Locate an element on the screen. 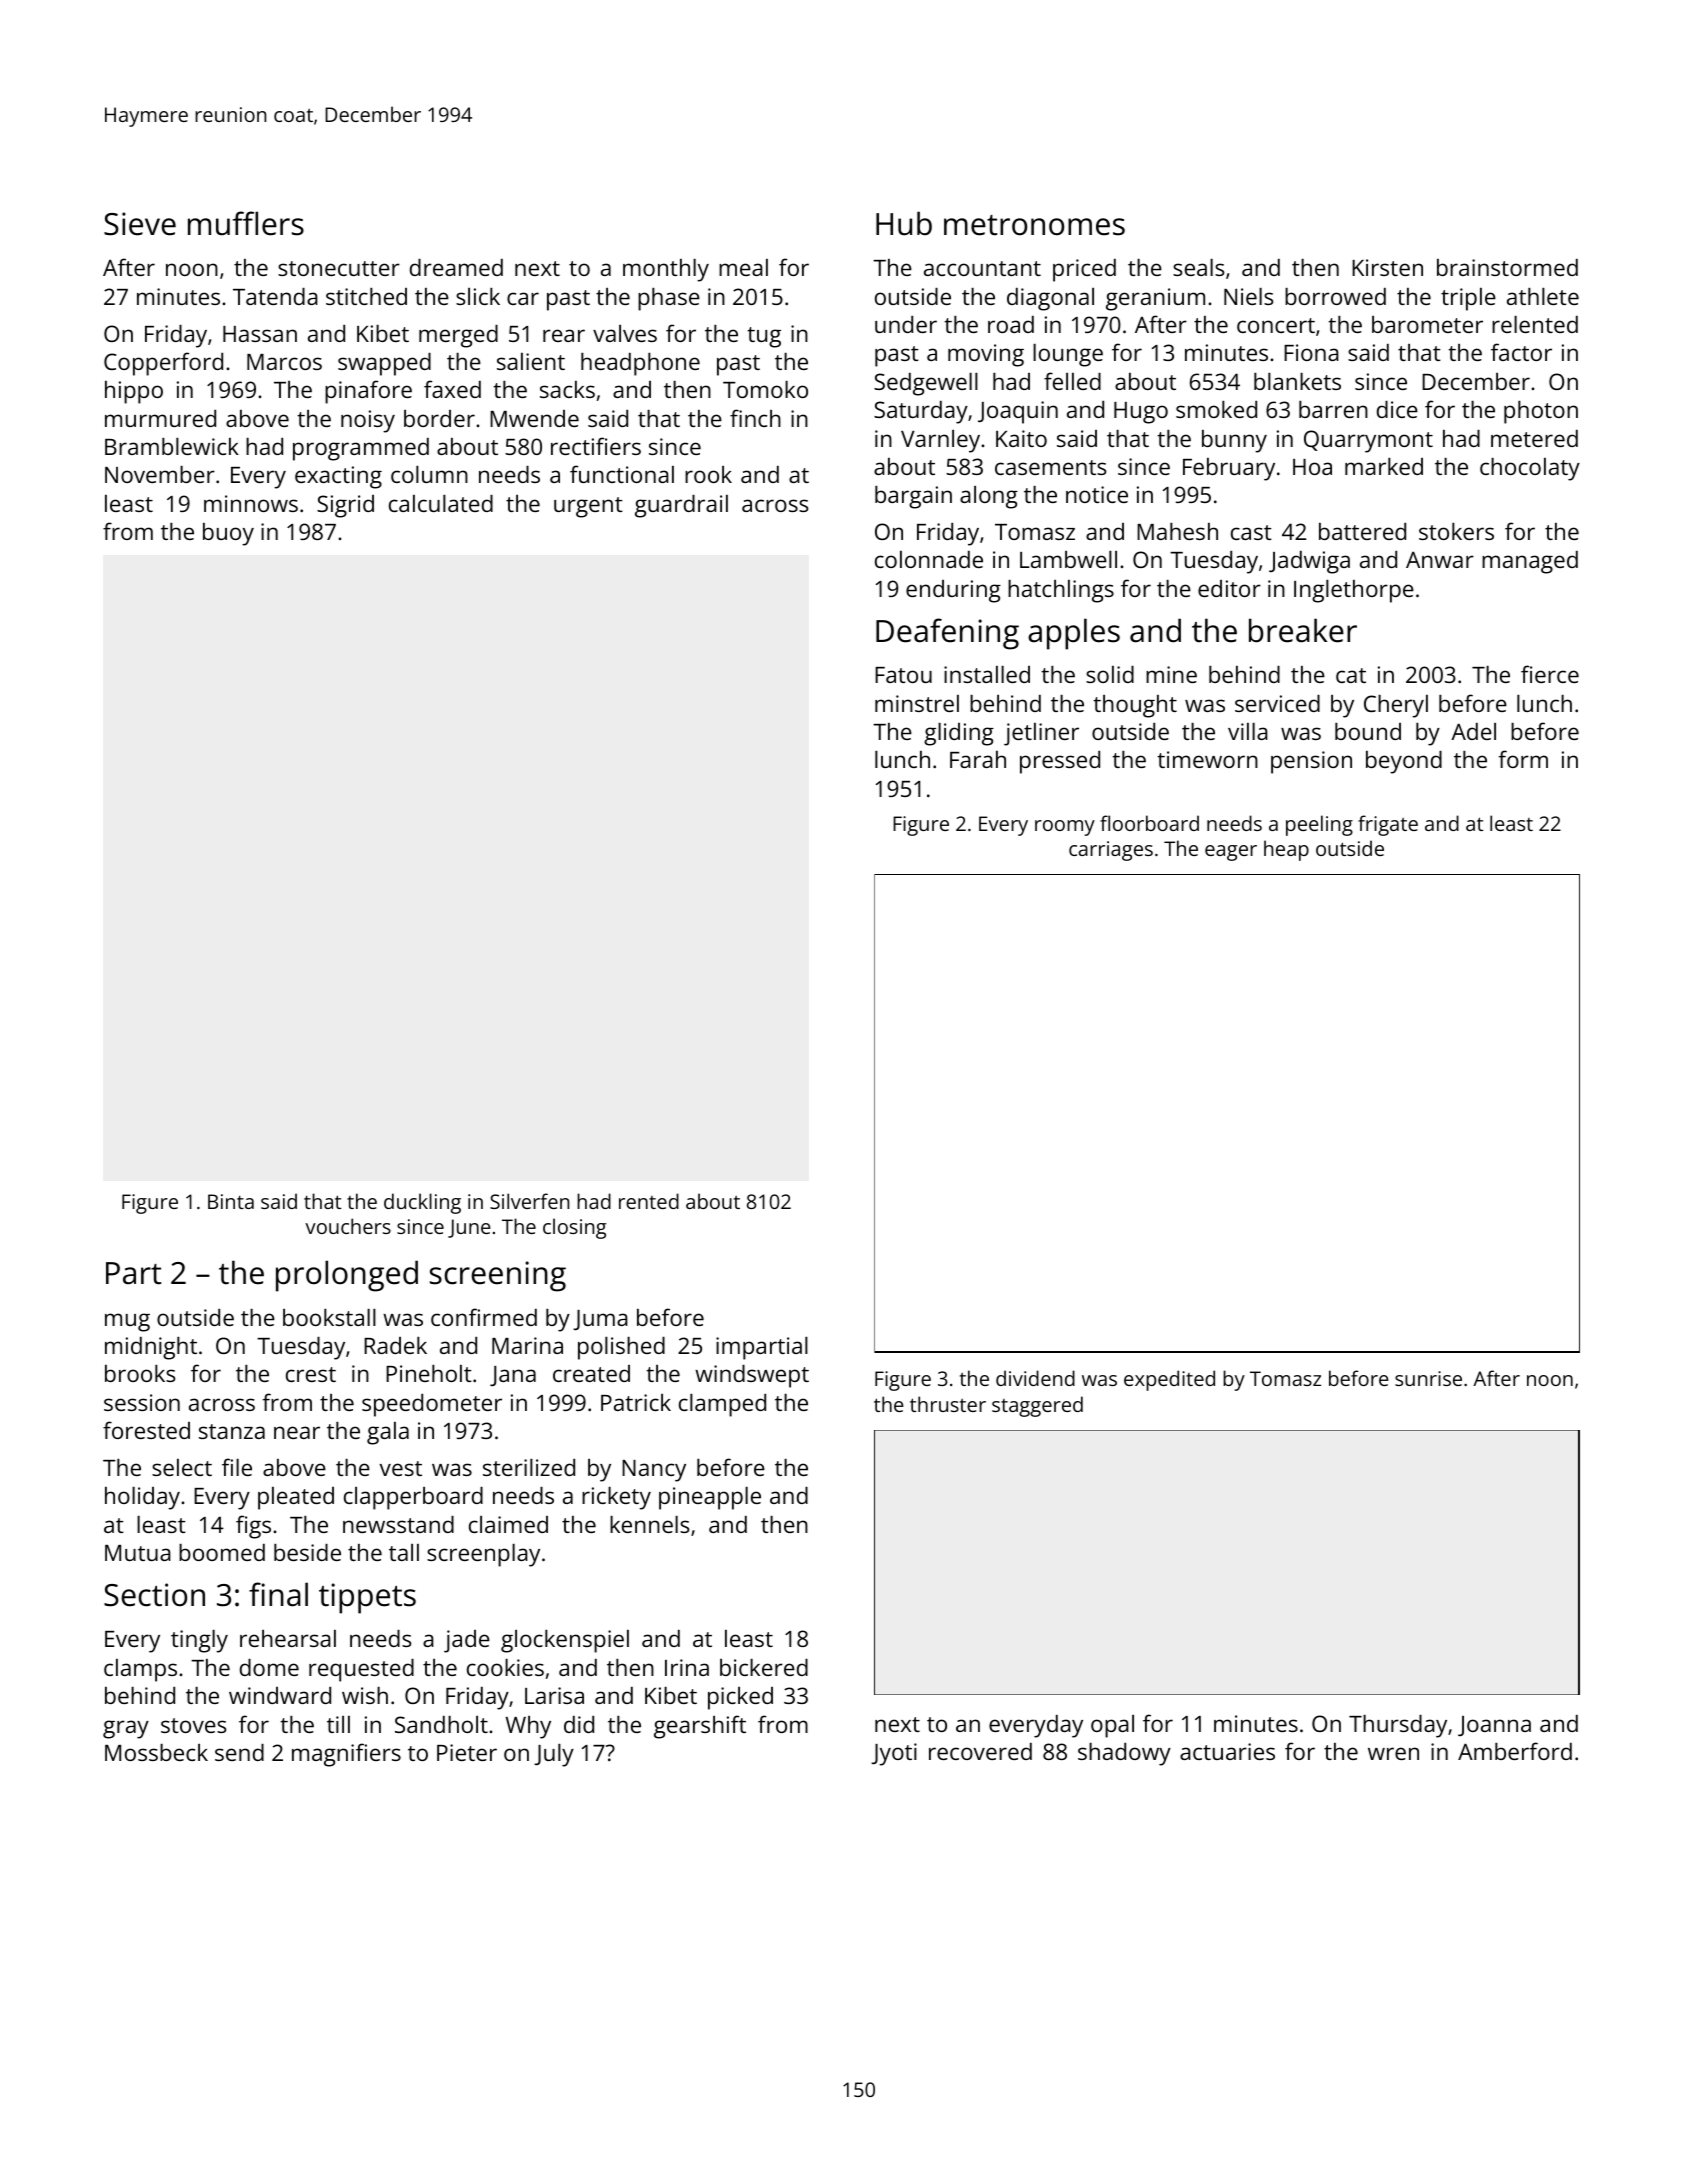 This screenshot has height=2178, width=1683. newsstand is located at coordinates (398, 1524).
